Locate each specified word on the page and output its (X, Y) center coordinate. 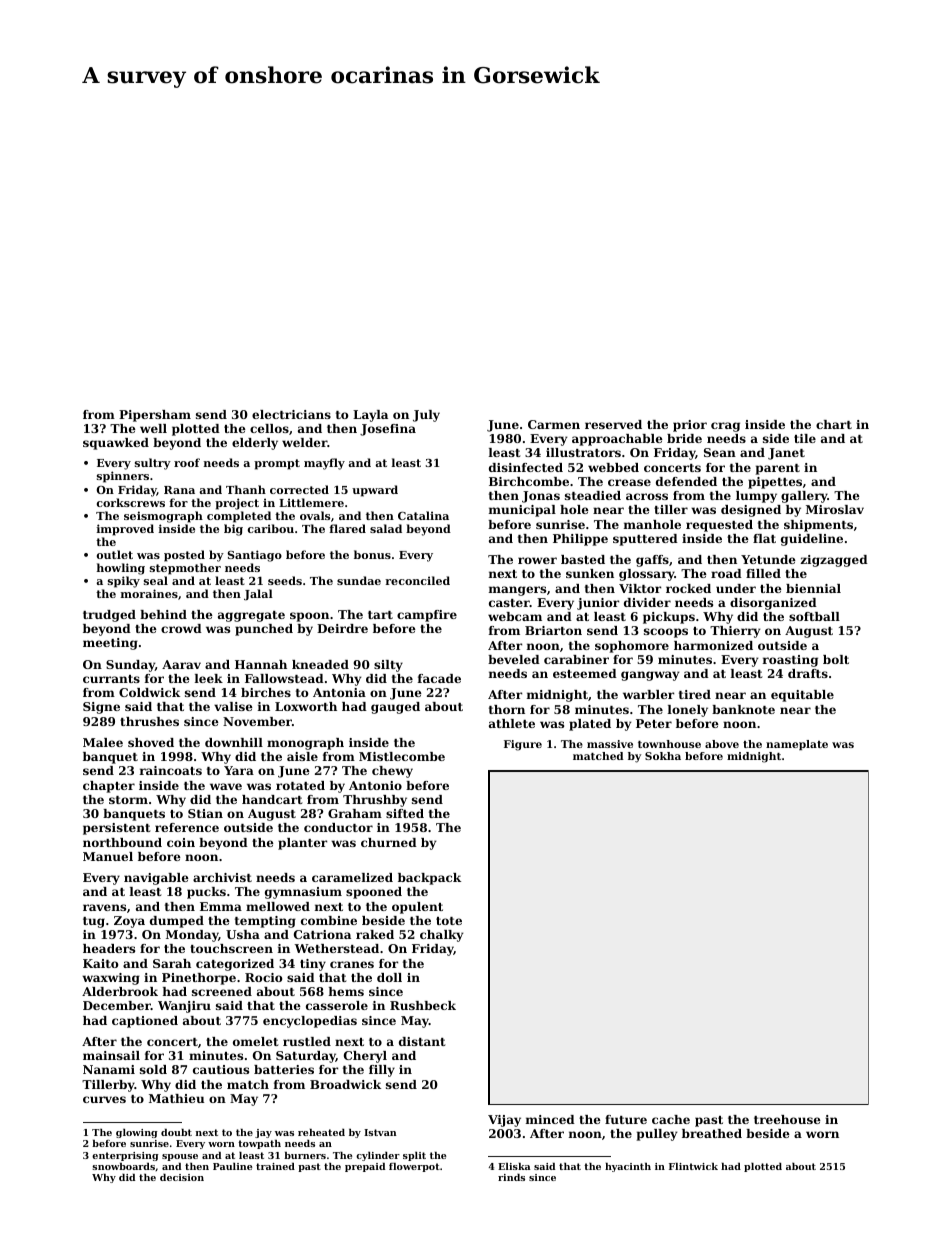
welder (304, 442)
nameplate (797, 745)
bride (684, 438)
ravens (104, 907)
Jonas (541, 497)
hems (346, 991)
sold (153, 1069)
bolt (836, 659)
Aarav (181, 664)
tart (380, 615)
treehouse (787, 1119)
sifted (405, 813)
